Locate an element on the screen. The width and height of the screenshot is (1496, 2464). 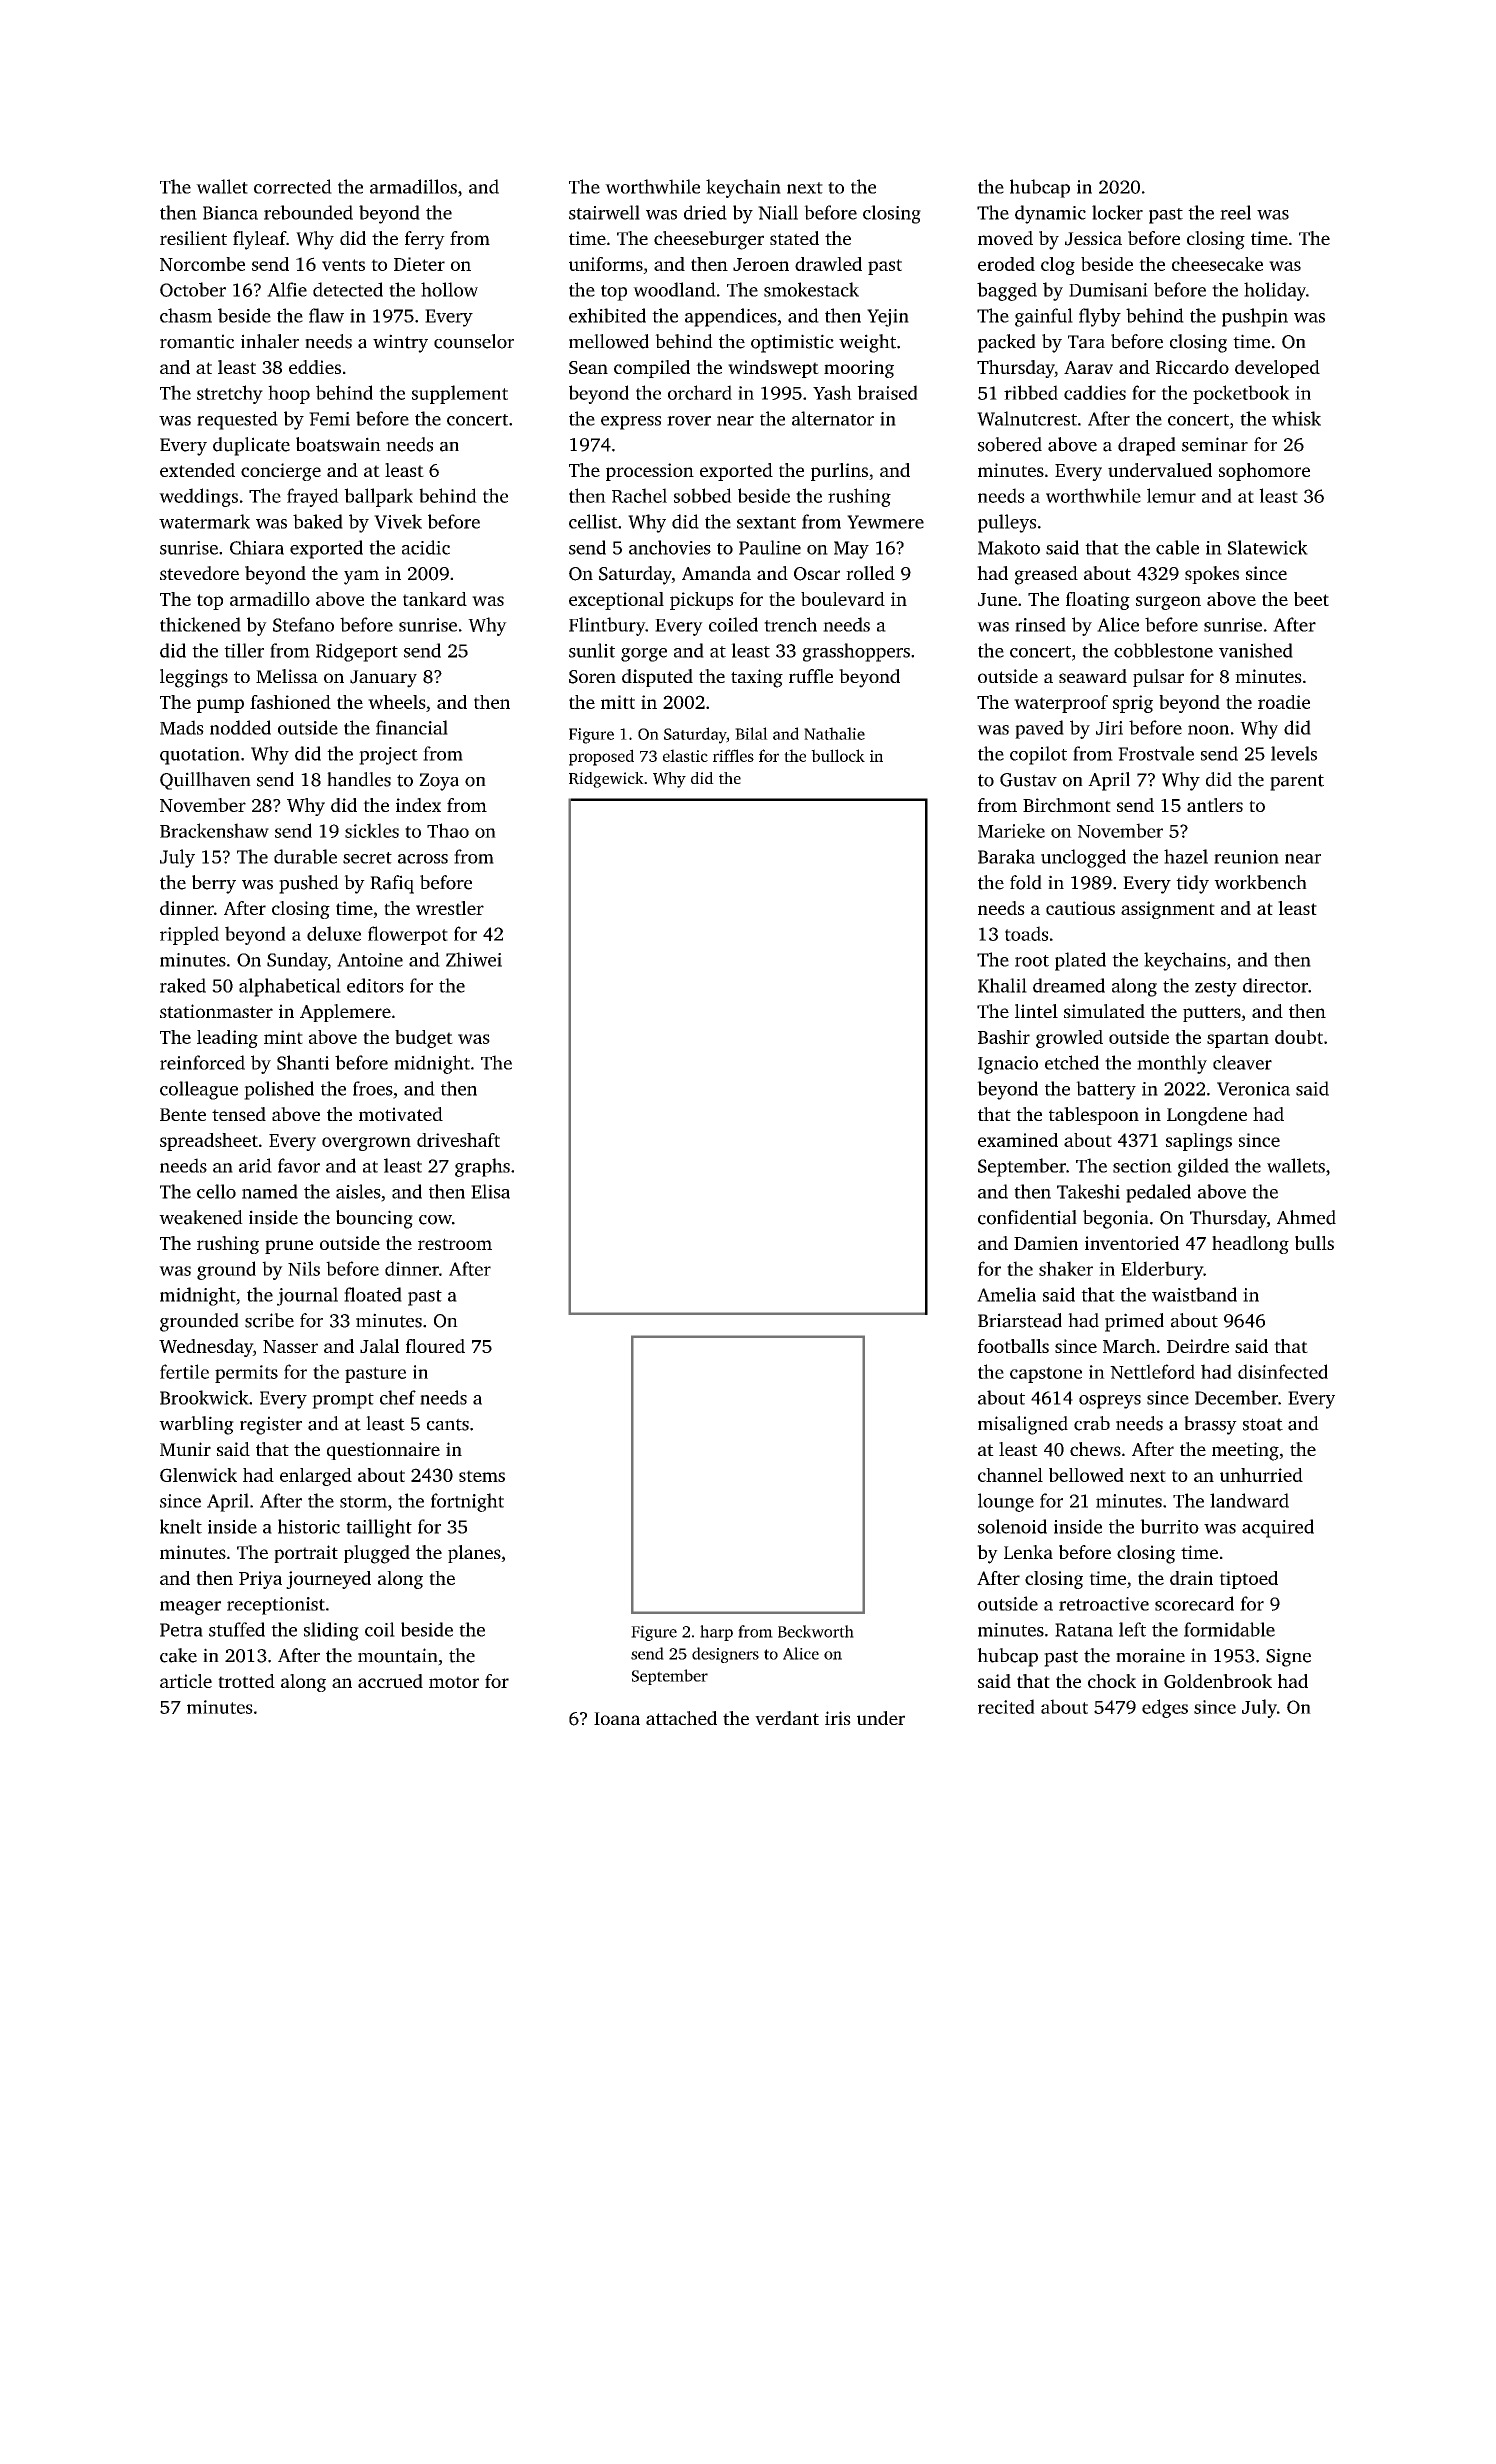
October is located at coordinates (193, 289).
